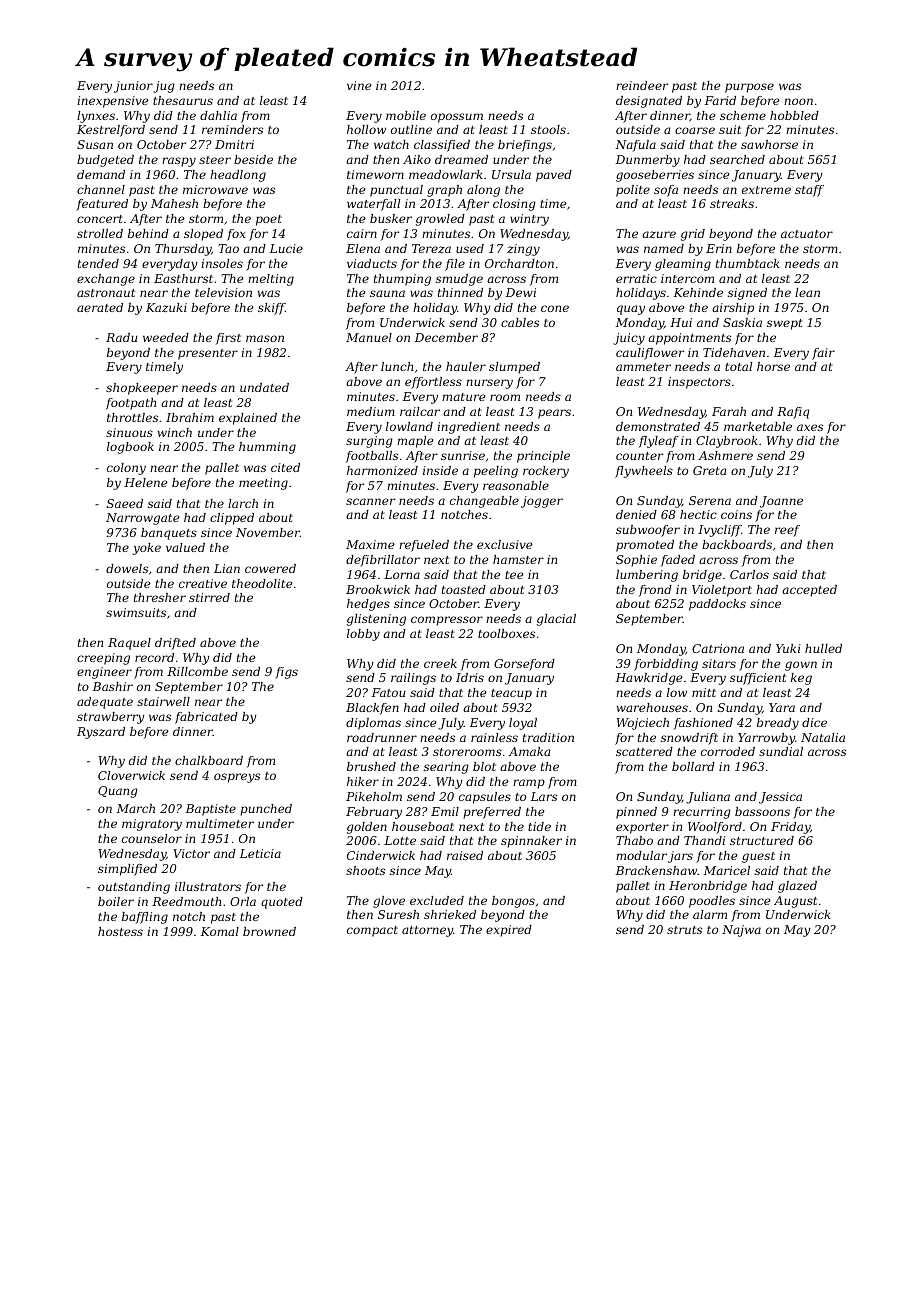  Describe the element at coordinates (267, 448) in the screenshot. I see `humming` at that location.
